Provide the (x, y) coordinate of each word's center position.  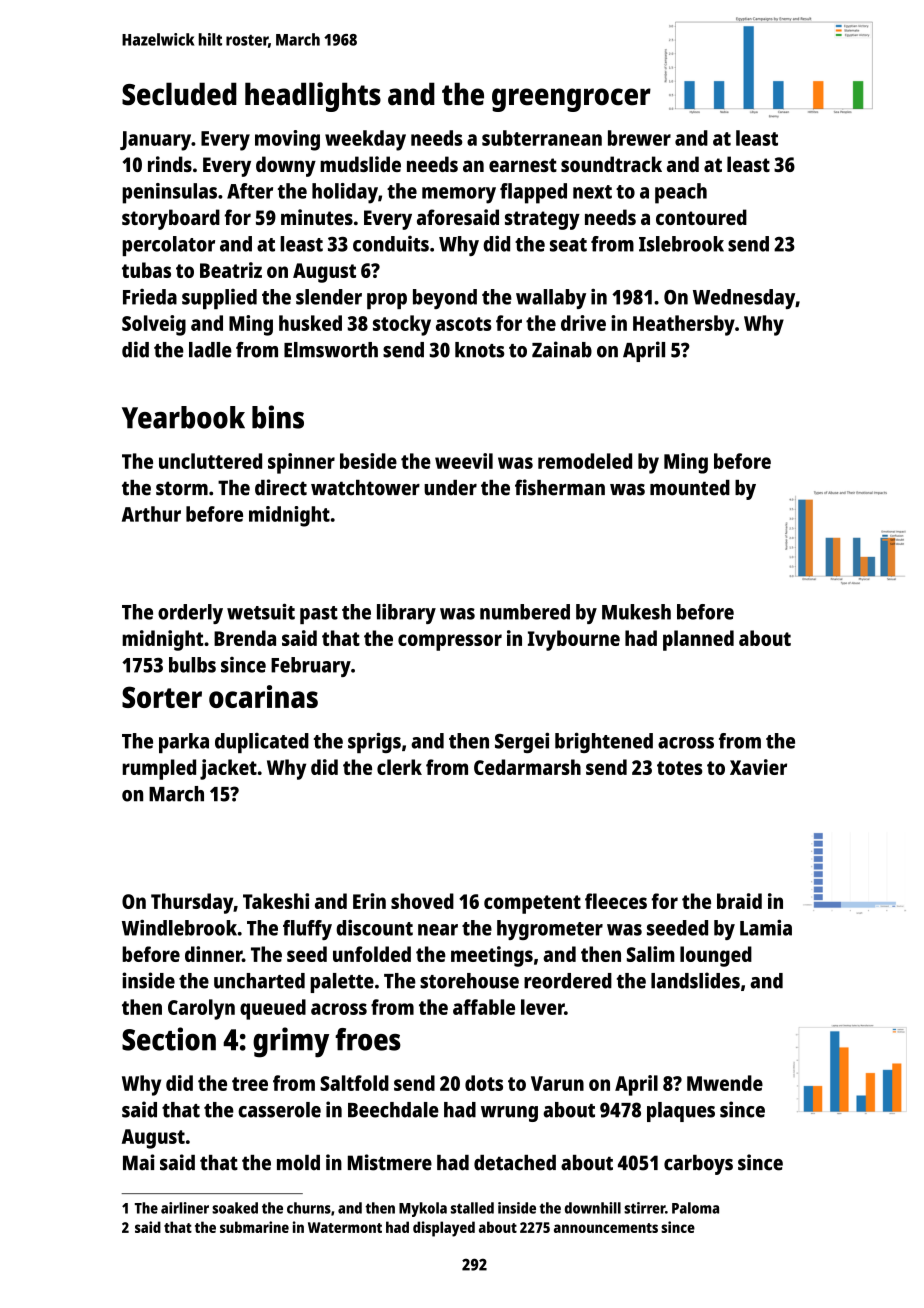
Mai (138, 1162)
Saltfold (354, 1083)
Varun (557, 1083)
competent (532, 904)
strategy (542, 220)
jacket (228, 769)
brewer (639, 138)
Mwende (725, 1083)
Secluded (179, 94)
